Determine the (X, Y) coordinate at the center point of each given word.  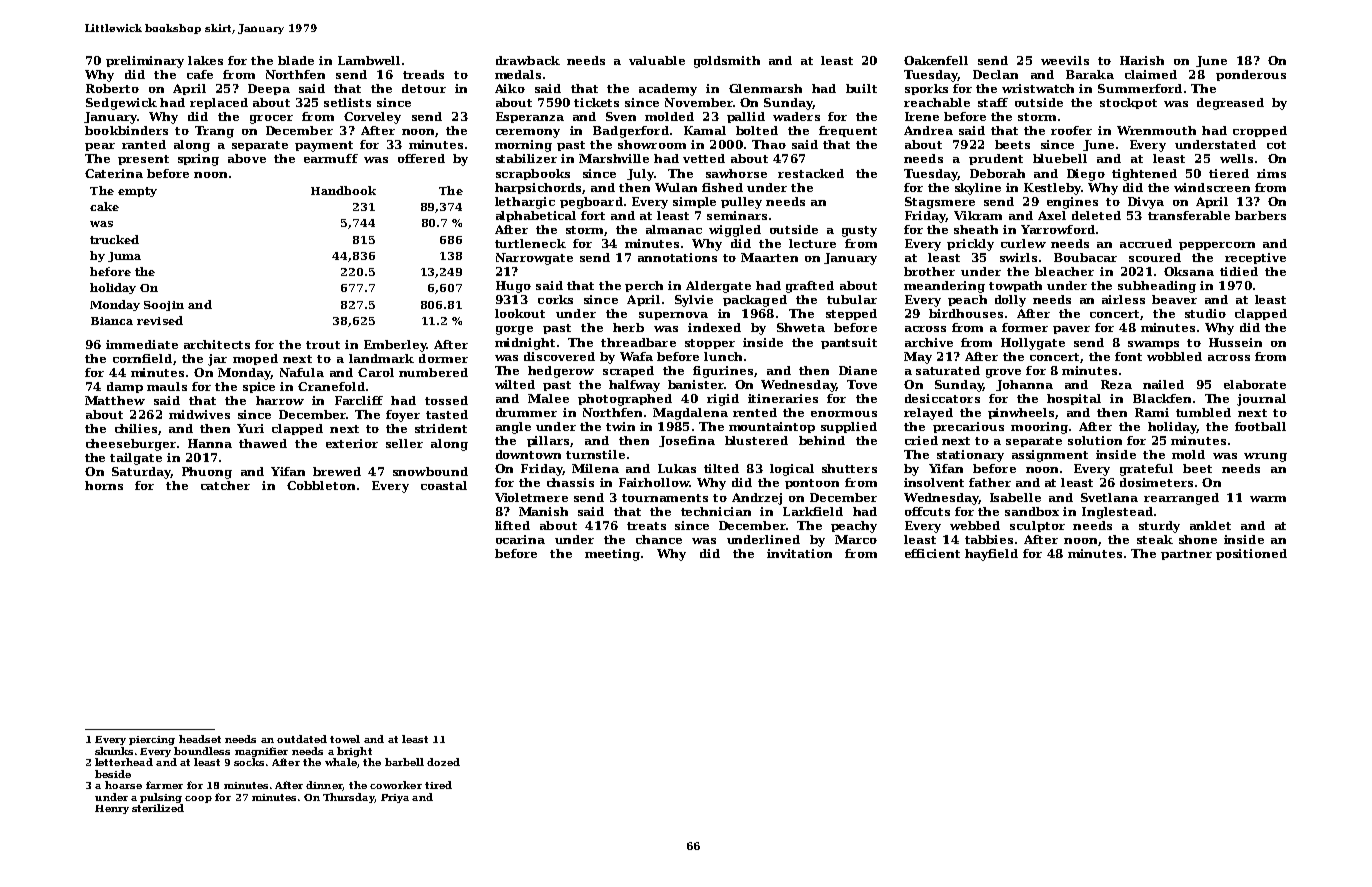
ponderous (1251, 75)
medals (518, 74)
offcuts (927, 511)
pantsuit (849, 343)
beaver (1174, 299)
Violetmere (531, 497)
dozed (443, 762)
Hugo (513, 287)
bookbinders (126, 130)
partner (1186, 555)
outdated (302, 739)
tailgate (136, 459)
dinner (324, 786)
